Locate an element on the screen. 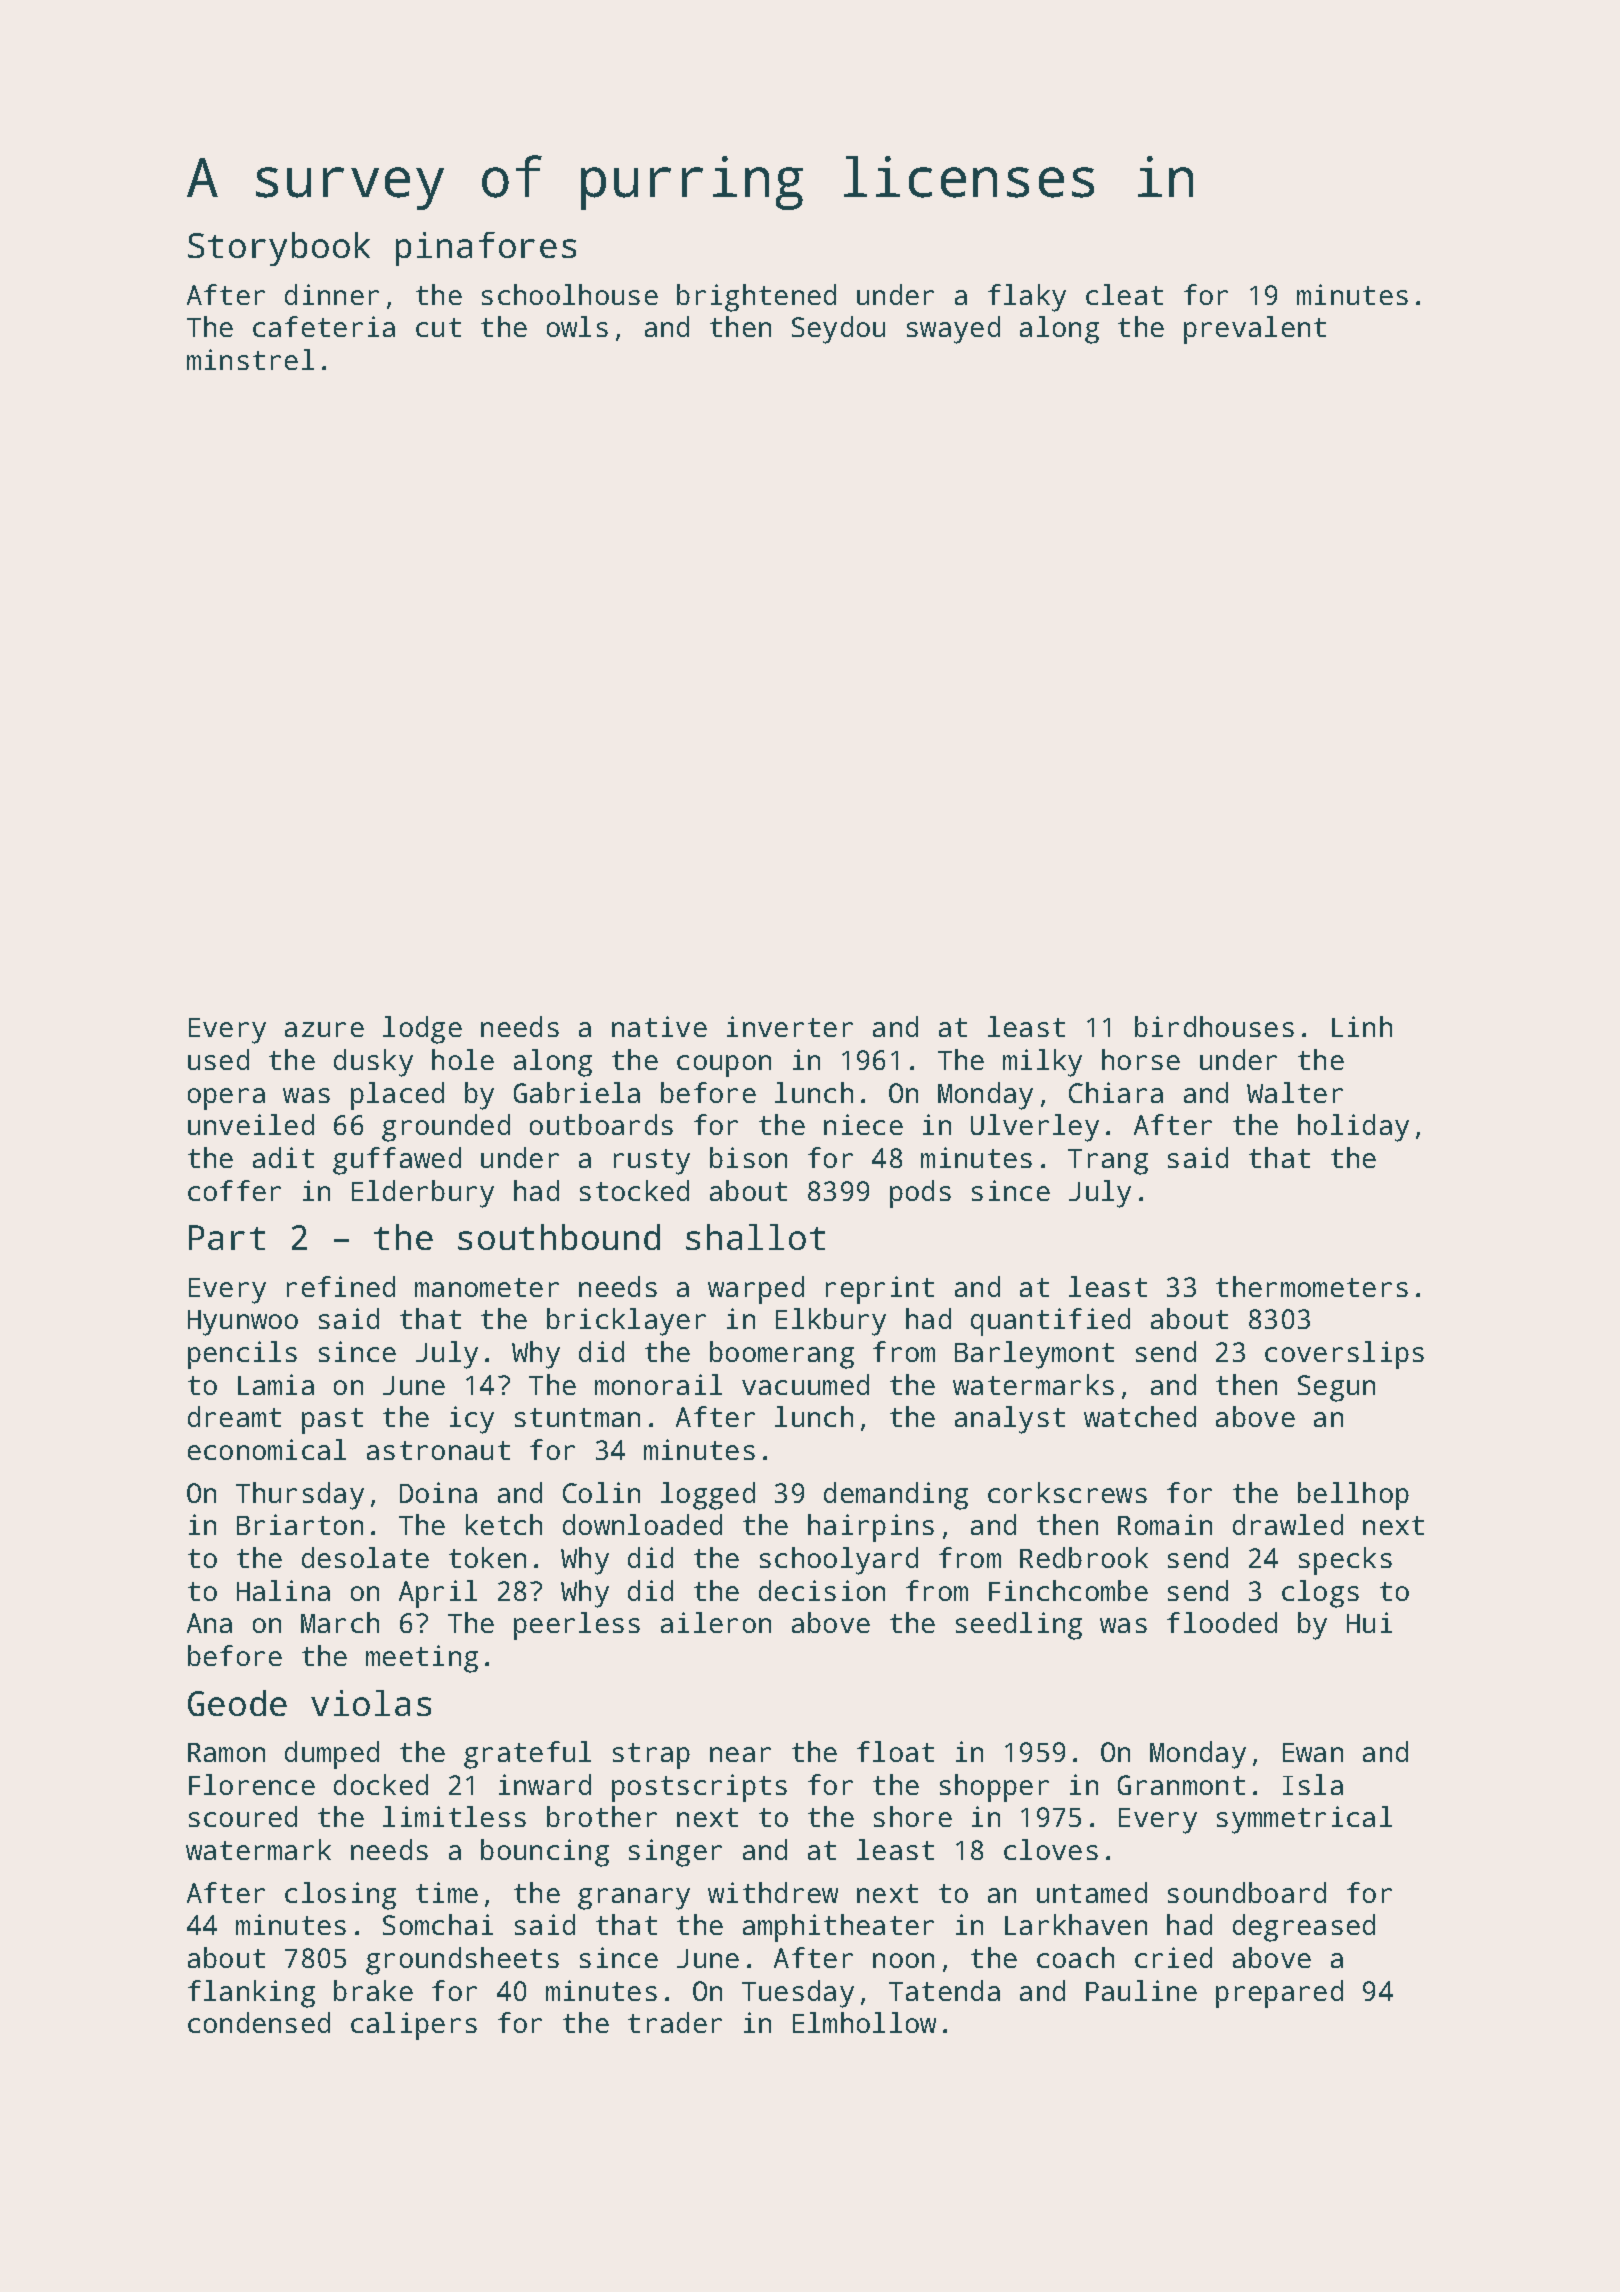 Image resolution: width=1620 pixels, height=2292 pixels. brightened is located at coordinates (756, 298).
